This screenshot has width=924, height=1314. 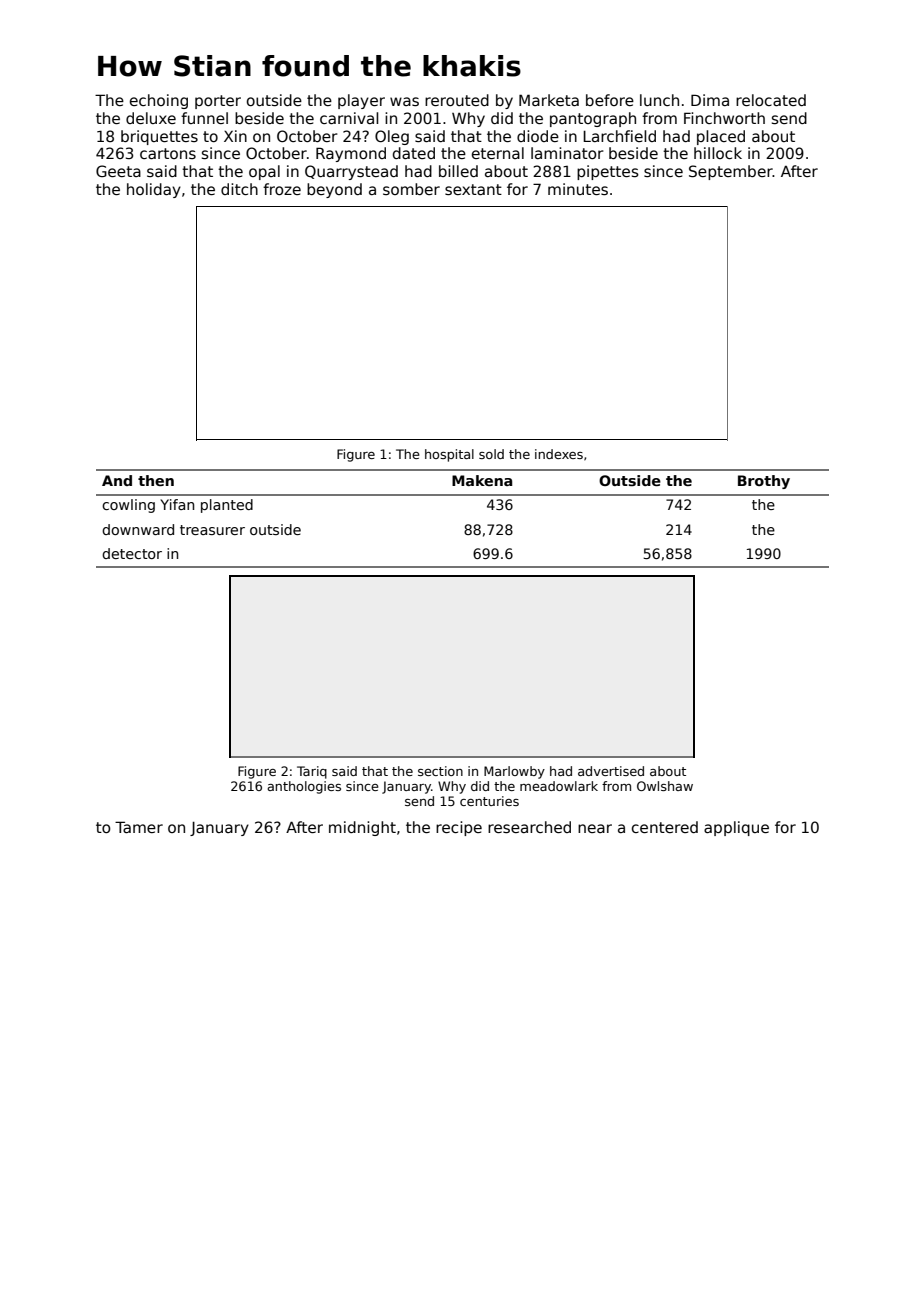 I want to click on Tariq, so click(x=312, y=772).
